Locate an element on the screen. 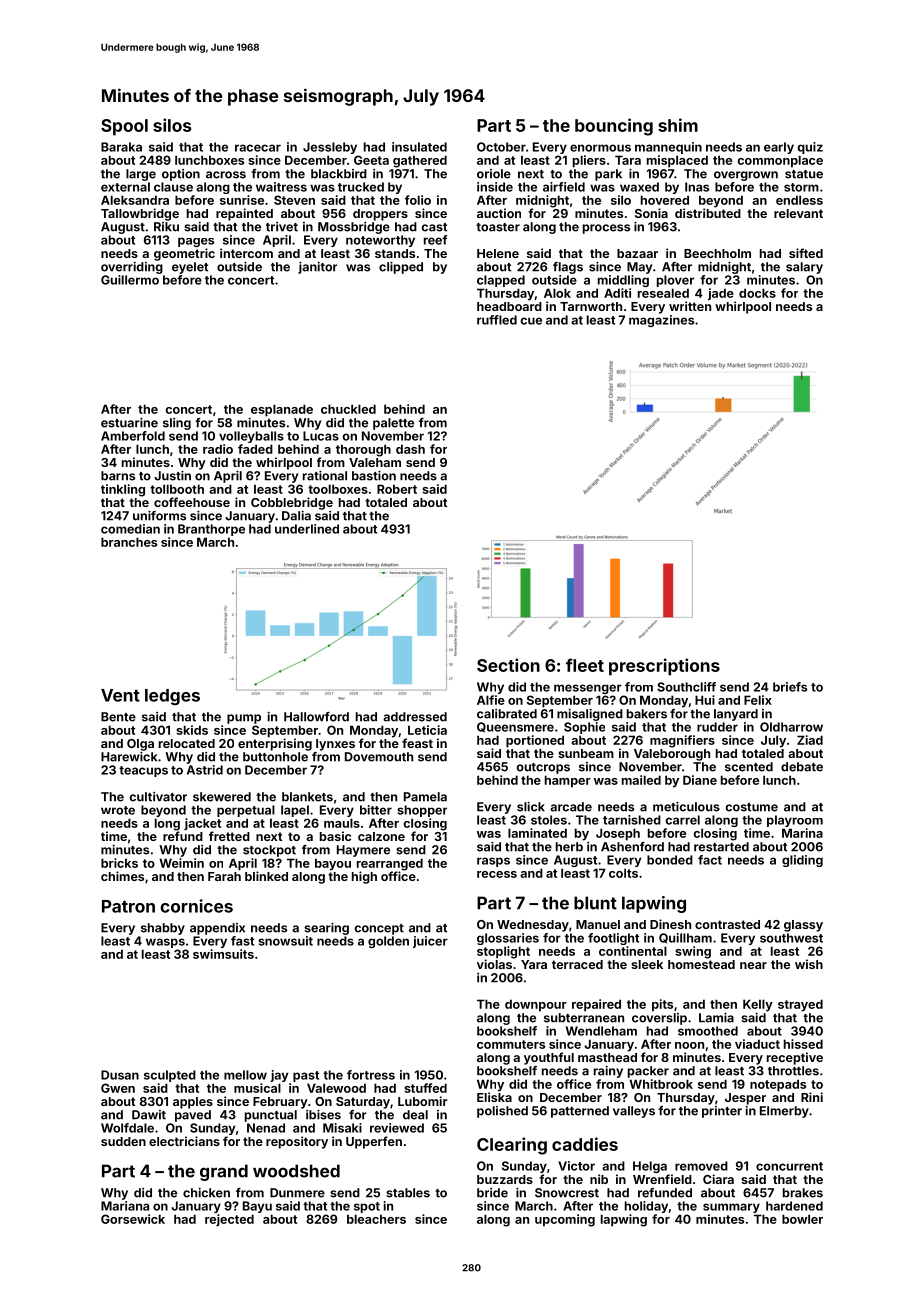  Gorsewick is located at coordinates (133, 1219).
